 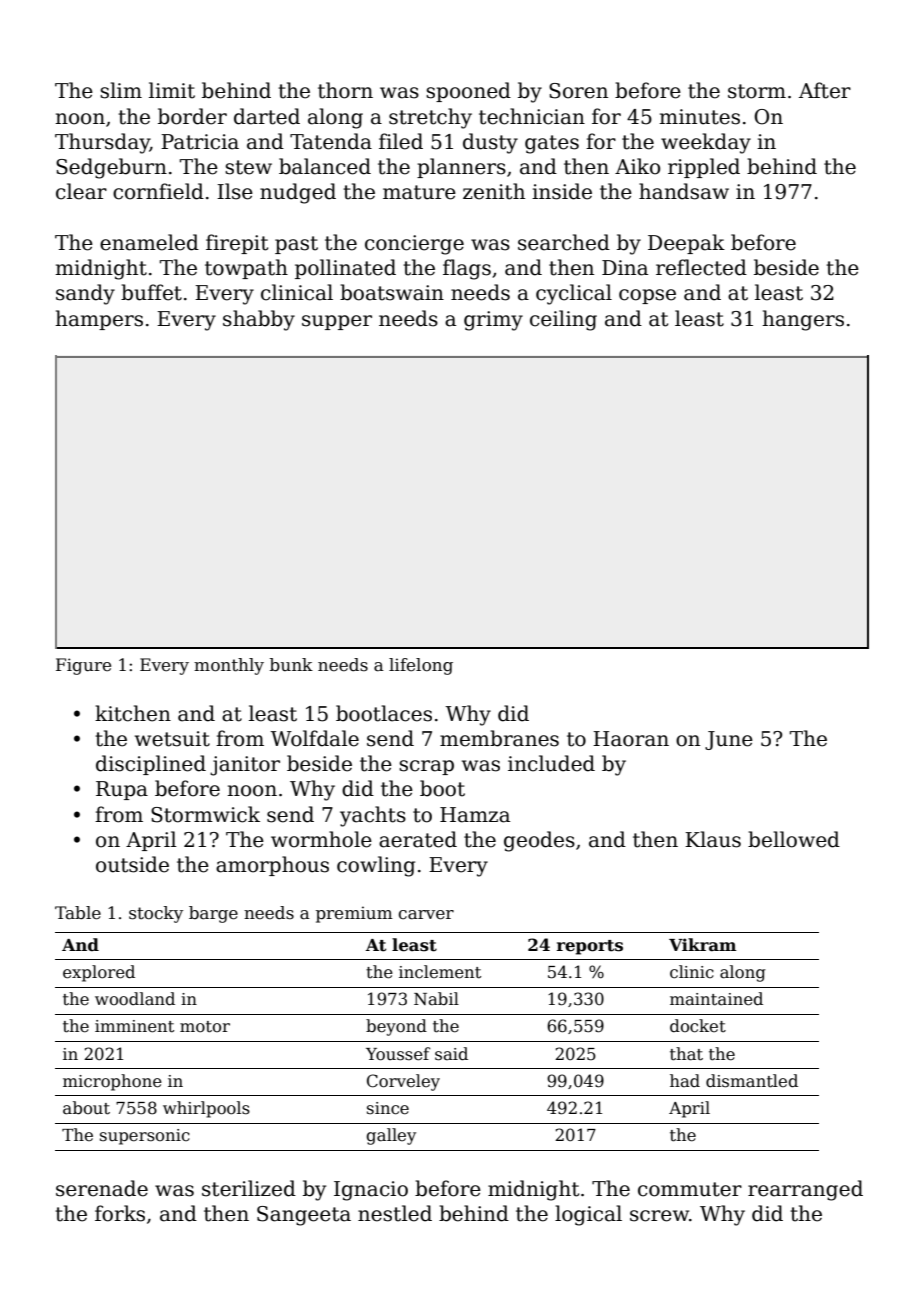 I want to click on rearranged, so click(x=805, y=1190).
